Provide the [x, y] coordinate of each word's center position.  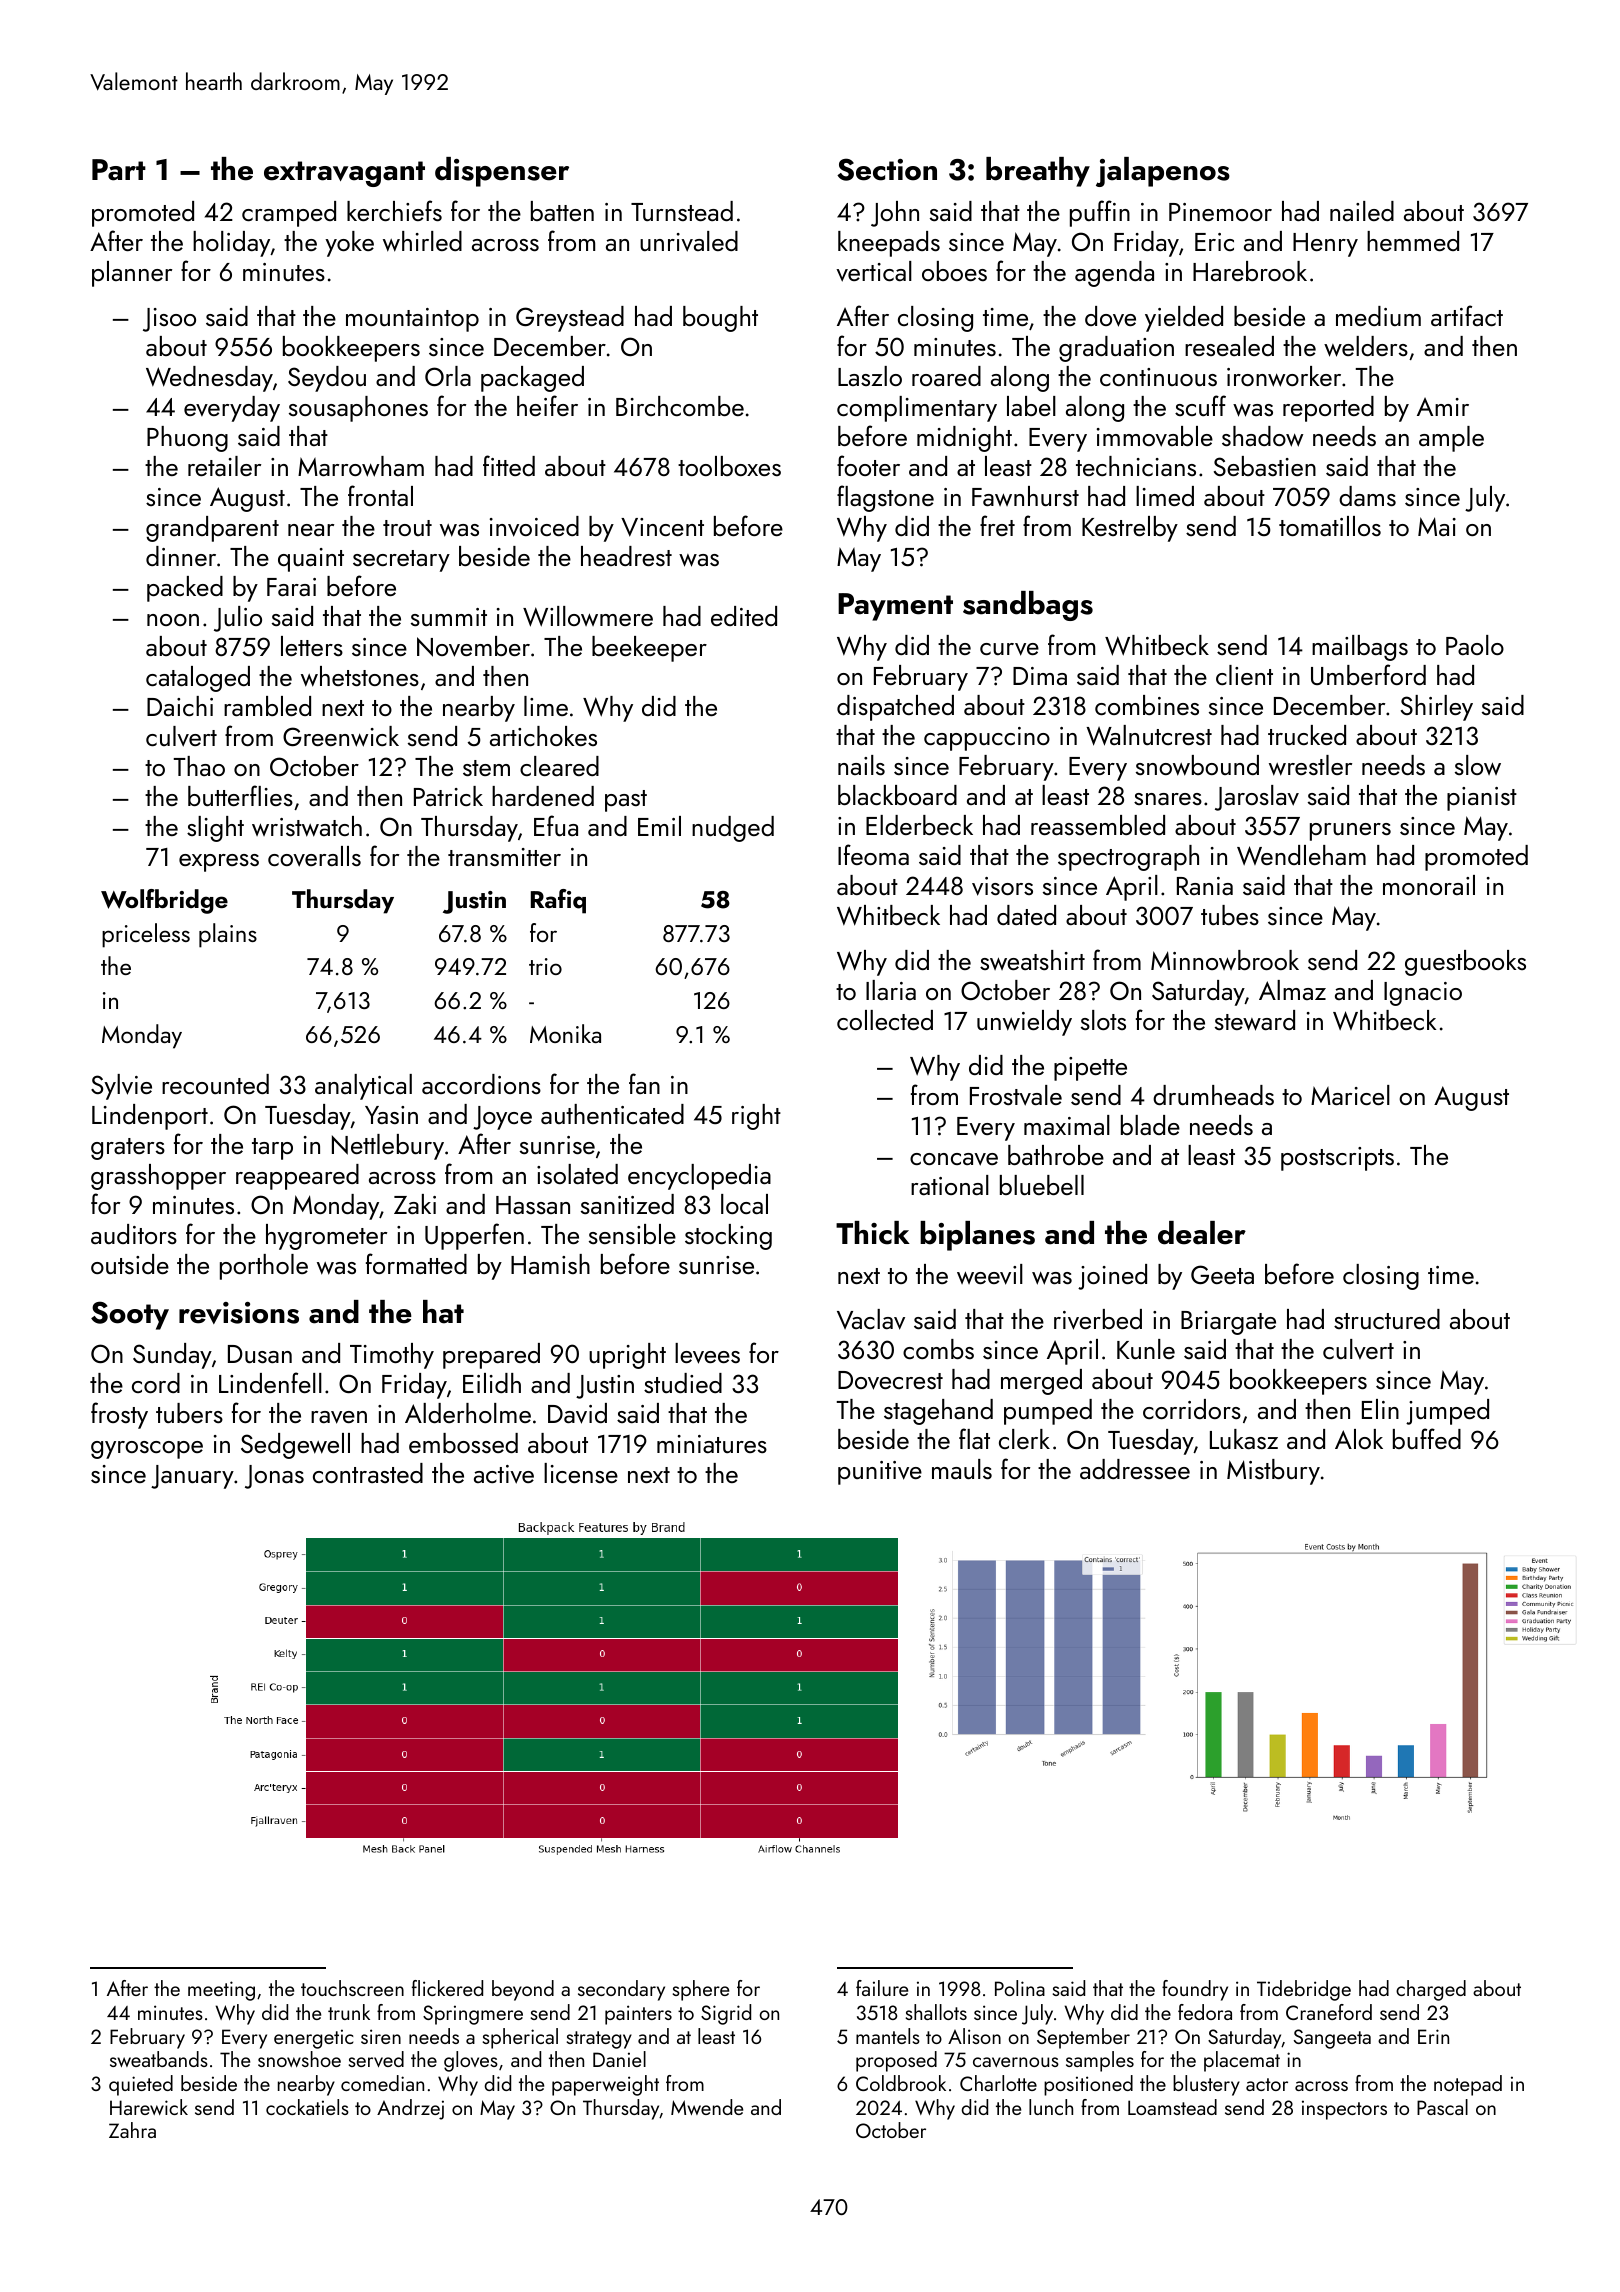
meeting [221, 1991]
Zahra [132, 2130]
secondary [621, 1990]
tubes [1230, 915]
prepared [491, 1356]
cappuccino [987, 739]
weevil [990, 1274]
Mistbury [1273, 1472]
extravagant [344, 174]
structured [1387, 1319]
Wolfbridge [164, 901]
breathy [1038, 172]
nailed [1362, 211]
